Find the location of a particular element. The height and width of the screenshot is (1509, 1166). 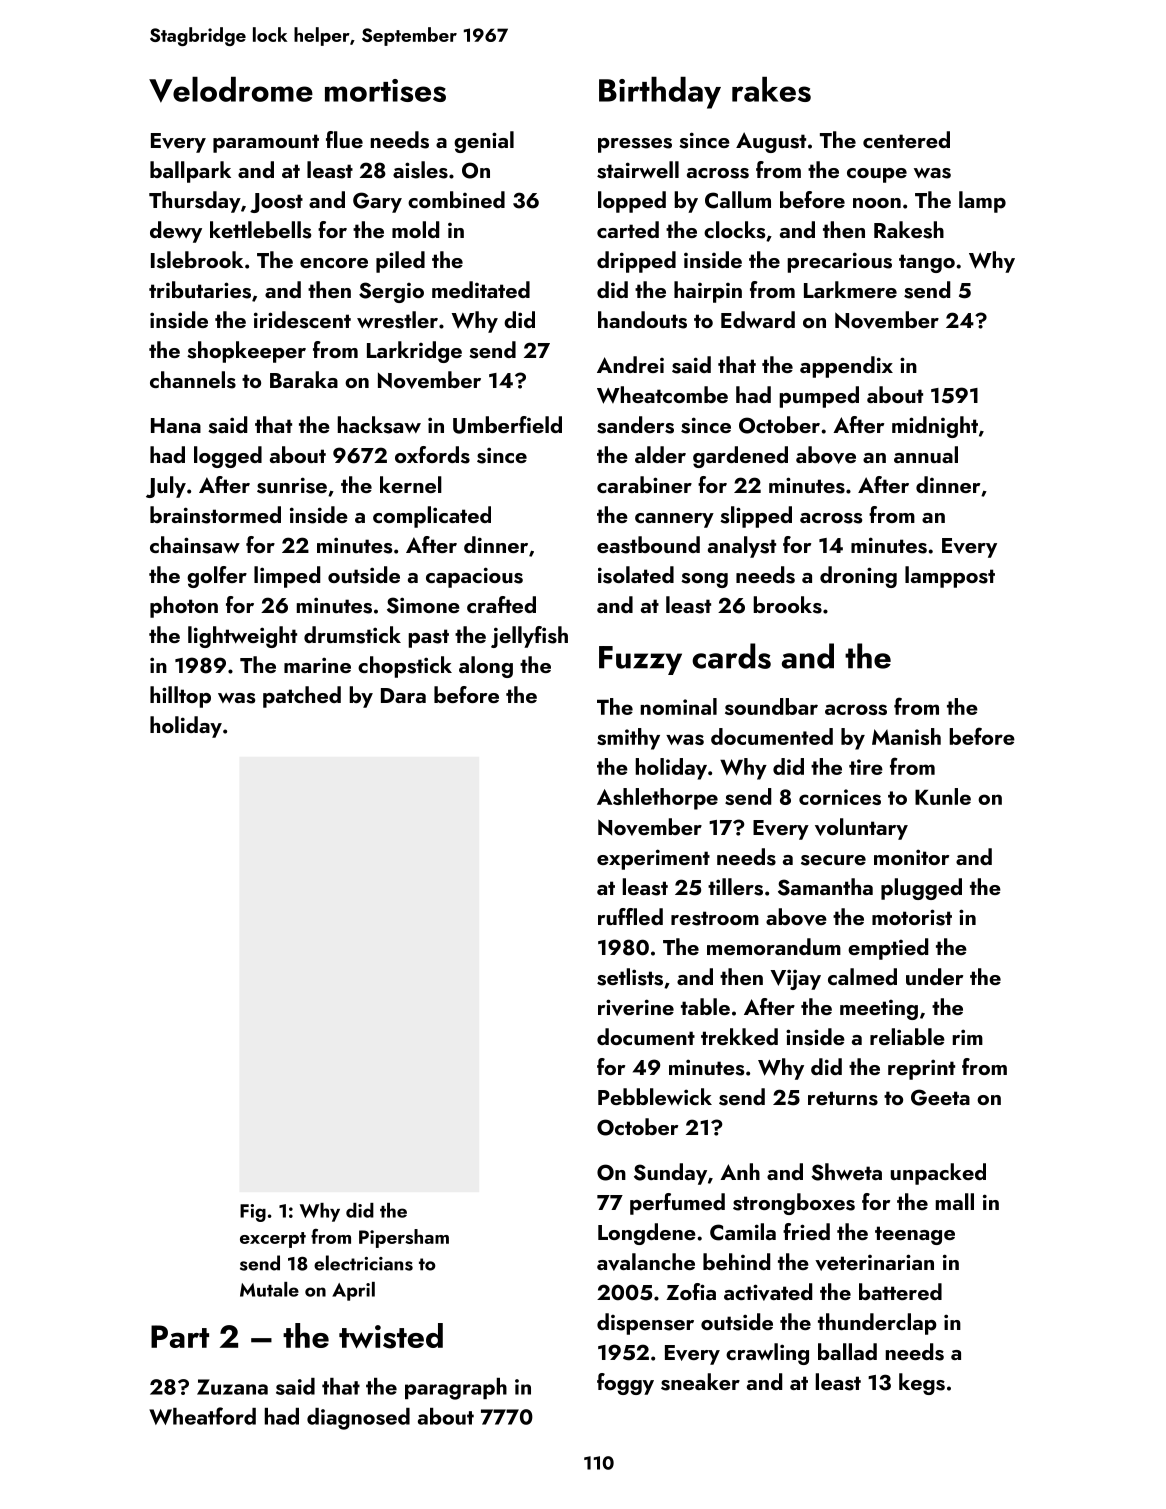

Fig is located at coordinates (253, 1213).
